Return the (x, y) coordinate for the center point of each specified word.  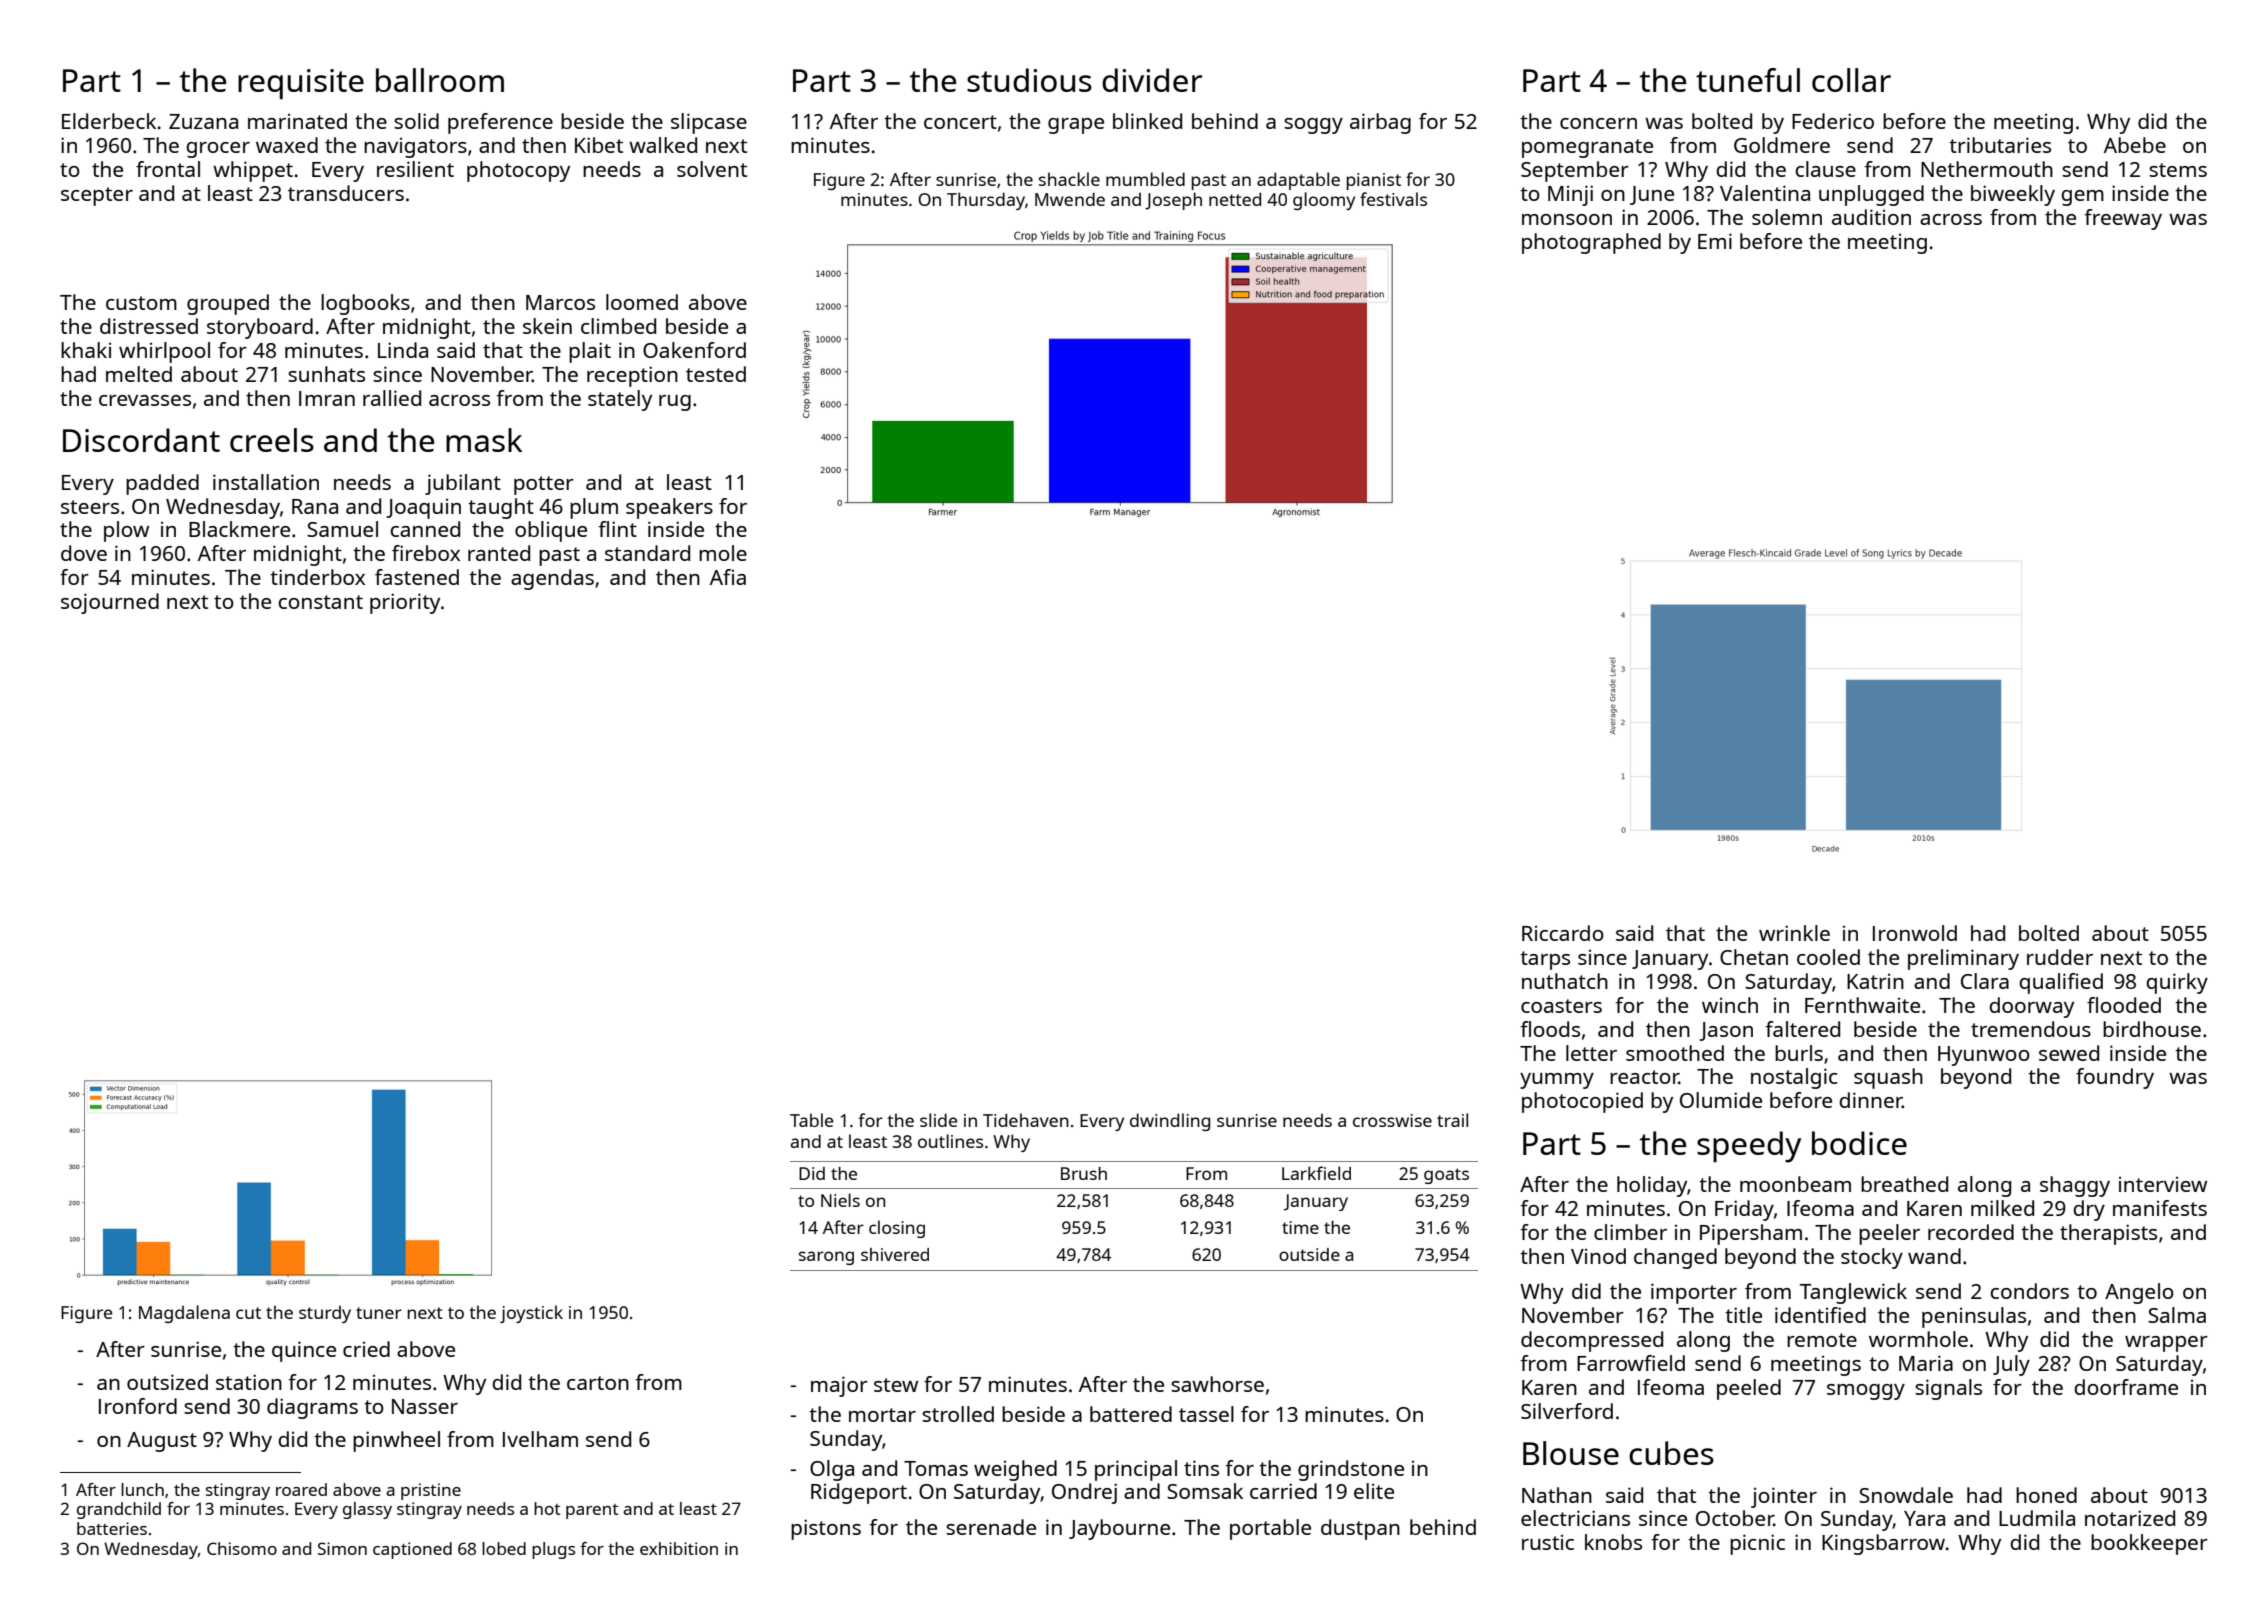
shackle (1069, 179)
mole (723, 553)
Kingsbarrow (1883, 1544)
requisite (301, 84)
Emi (1715, 241)
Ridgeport (859, 1493)
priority (405, 603)
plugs (553, 1550)
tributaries (2000, 145)
